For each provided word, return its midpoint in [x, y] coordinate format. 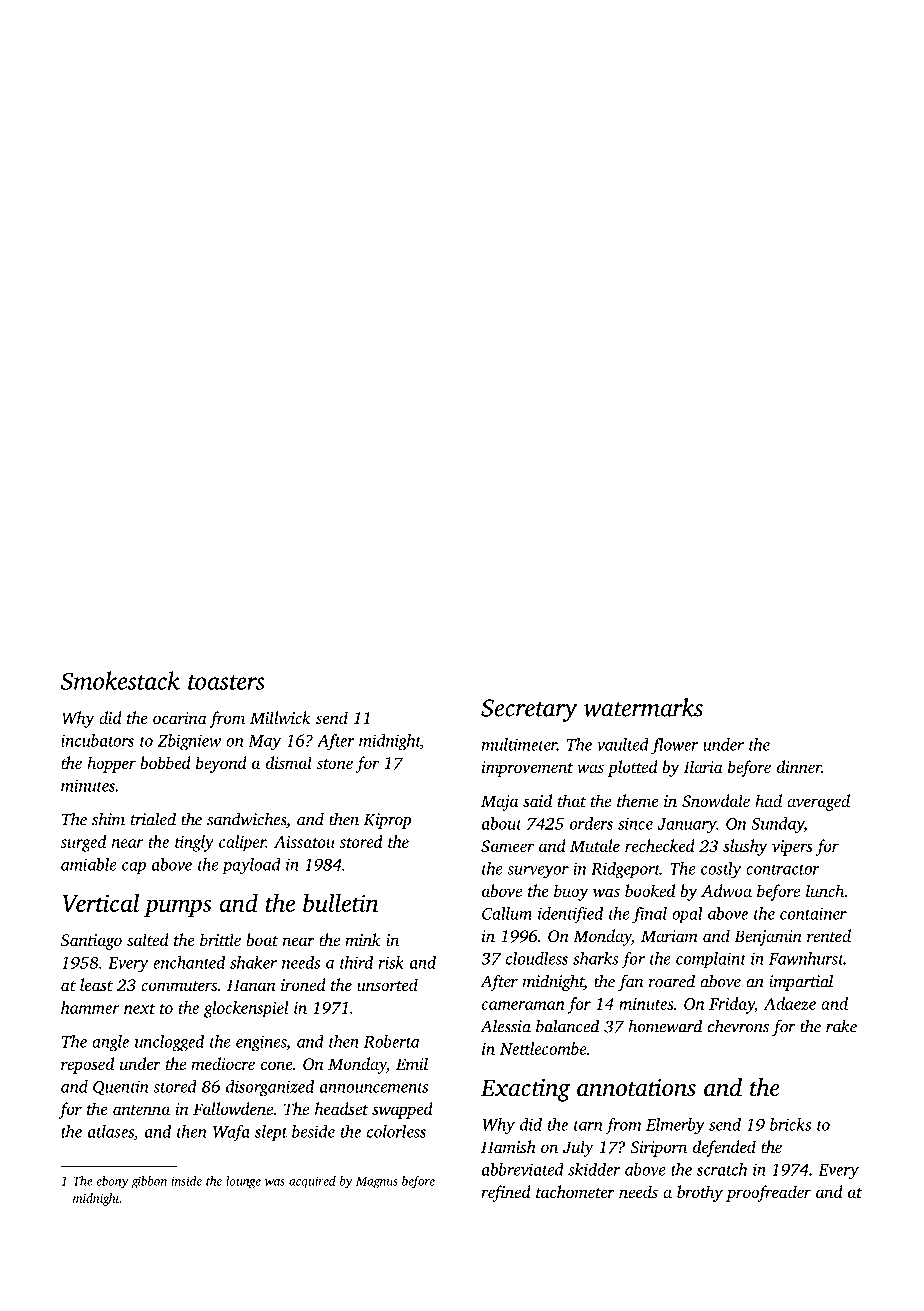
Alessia [505, 1026]
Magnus [377, 1183]
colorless [396, 1131]
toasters [226, 682]
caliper [242, 843]
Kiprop [387, 821]
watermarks [643, 707]
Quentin [120, 1087]
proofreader [768, 1193]
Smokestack [120, 680]
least [96, 984]
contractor [783, 869]
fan [631, 982]
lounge [243, 1182]
